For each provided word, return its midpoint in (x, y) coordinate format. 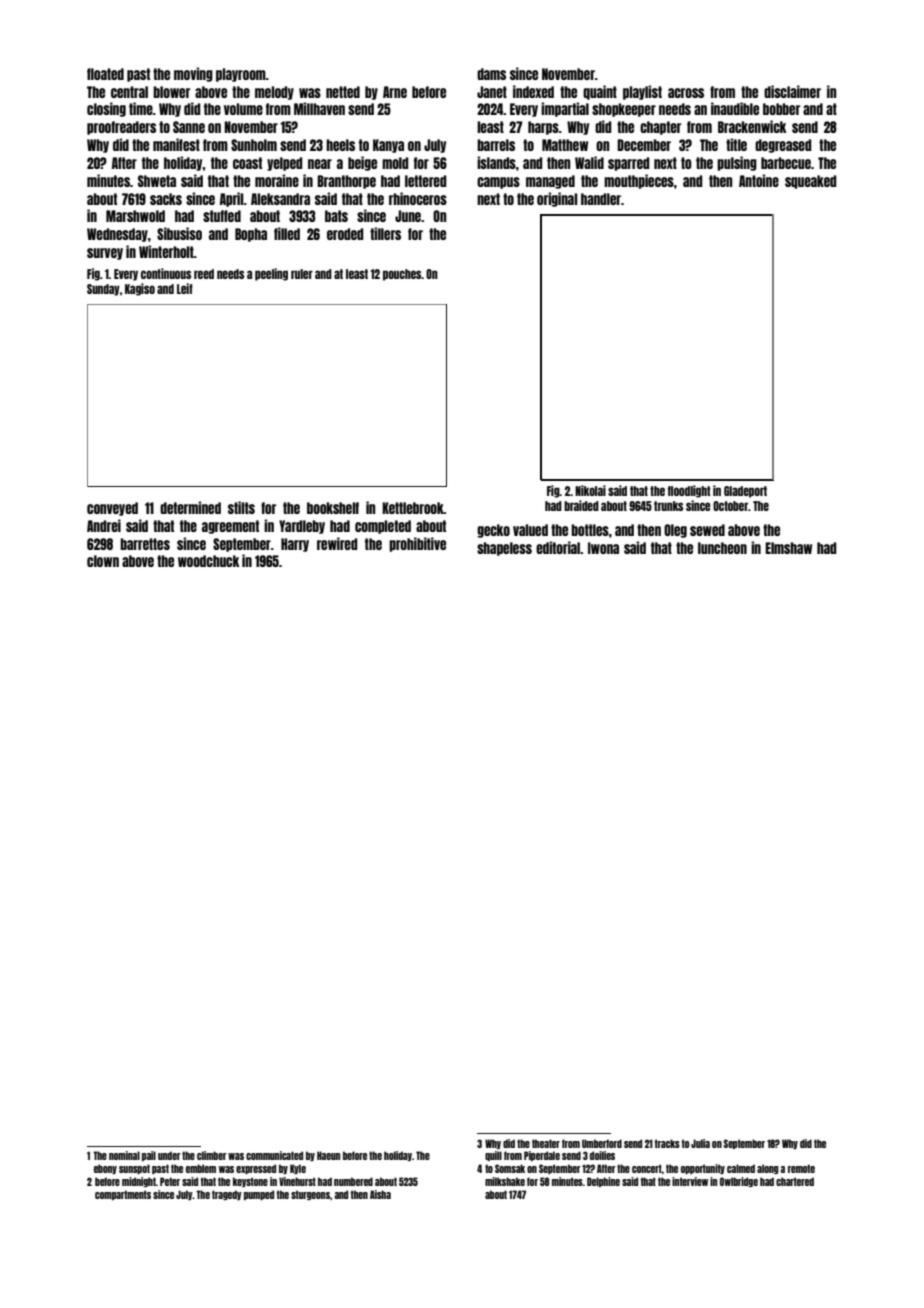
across (686, 93)
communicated (274, 1155)
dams (491, 74)
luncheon (722, 548)
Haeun (328, 1155)
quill (493, 1156)
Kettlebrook (413, 508)
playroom (241, 75)
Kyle (298, 1169)
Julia (700, 1143)
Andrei (104, 525)
